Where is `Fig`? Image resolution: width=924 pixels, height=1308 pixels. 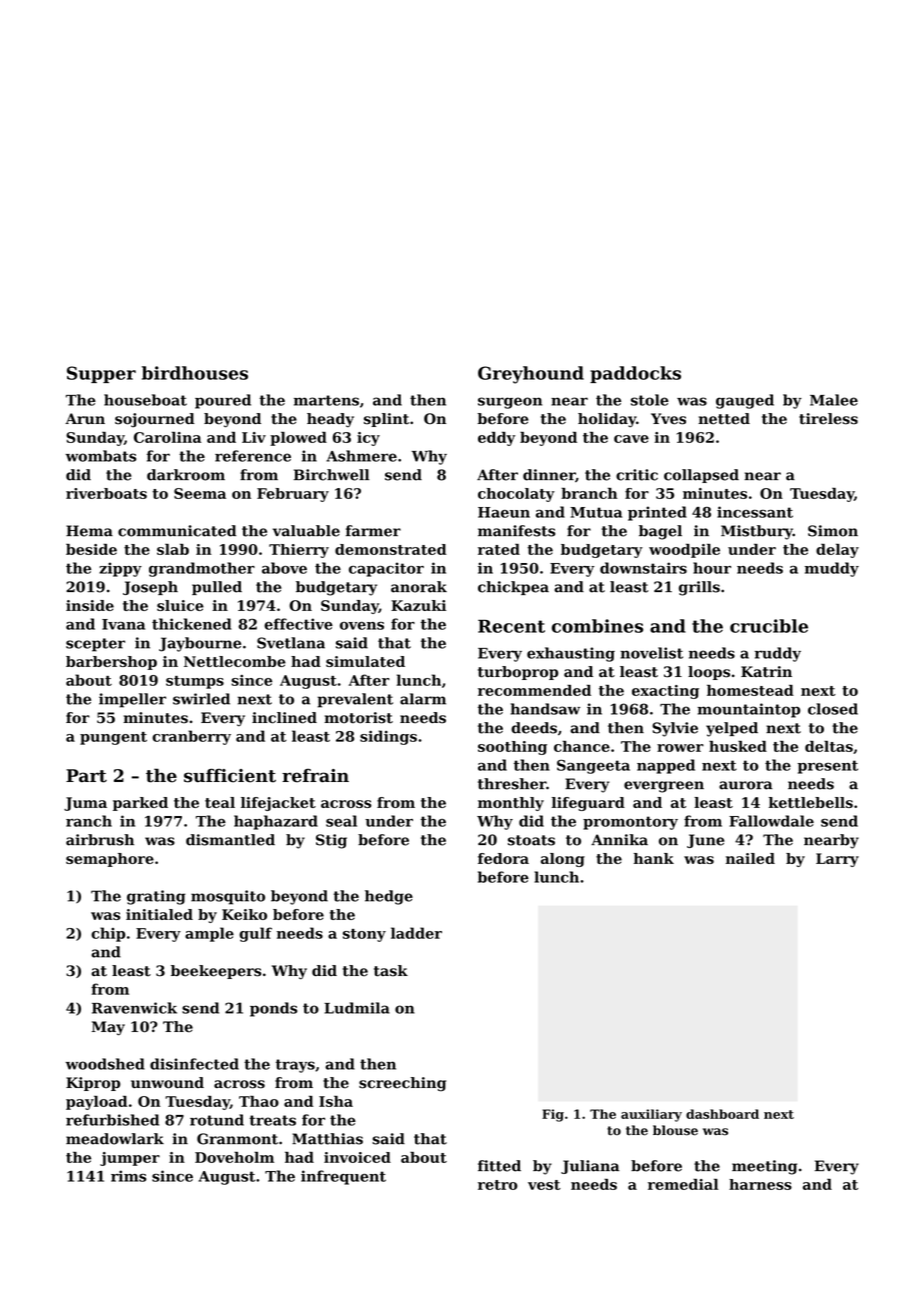
Fig is located at coordinates (553, 1115).
